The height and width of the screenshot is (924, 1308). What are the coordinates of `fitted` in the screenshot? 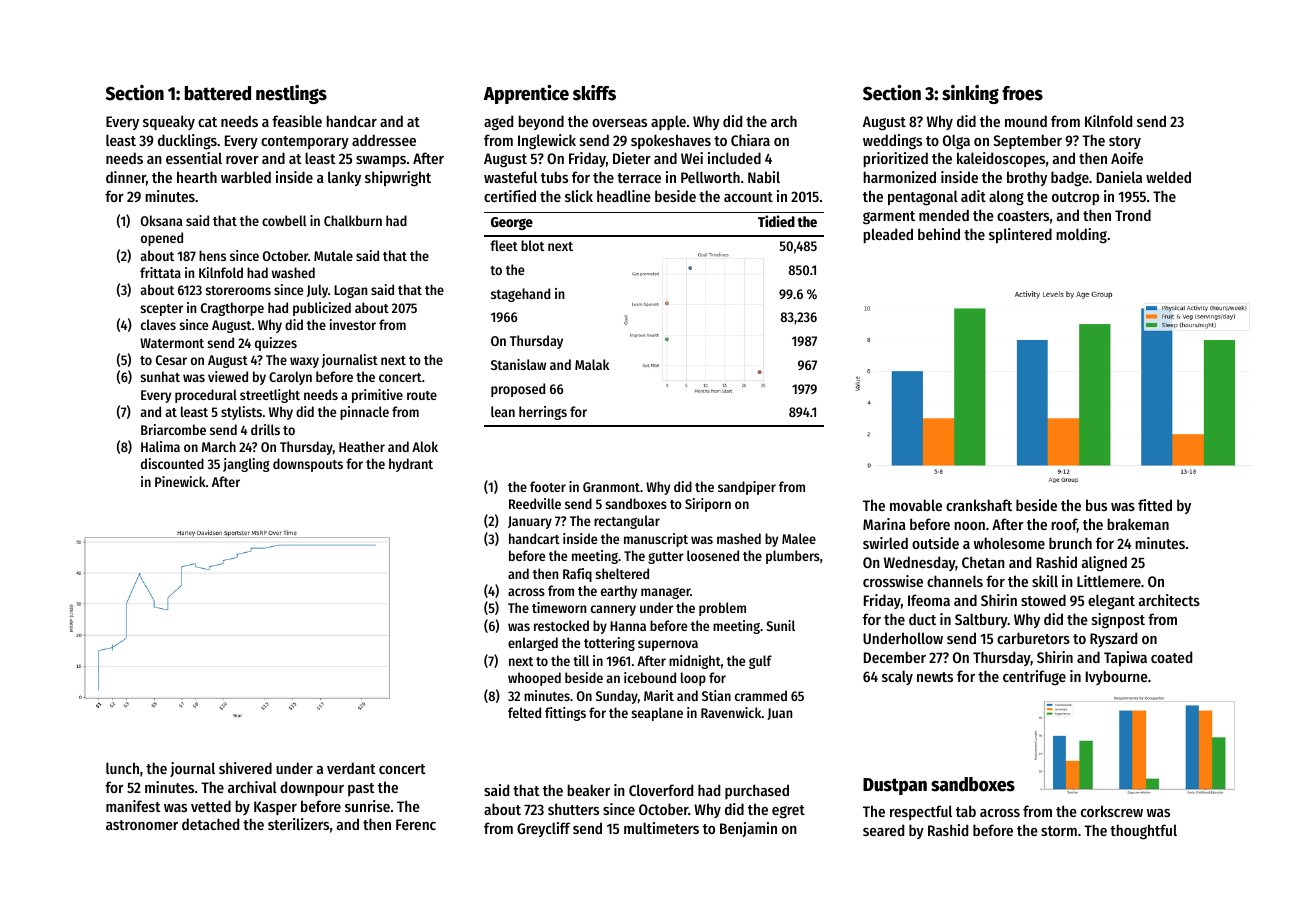 It's located at (1155, 505).
